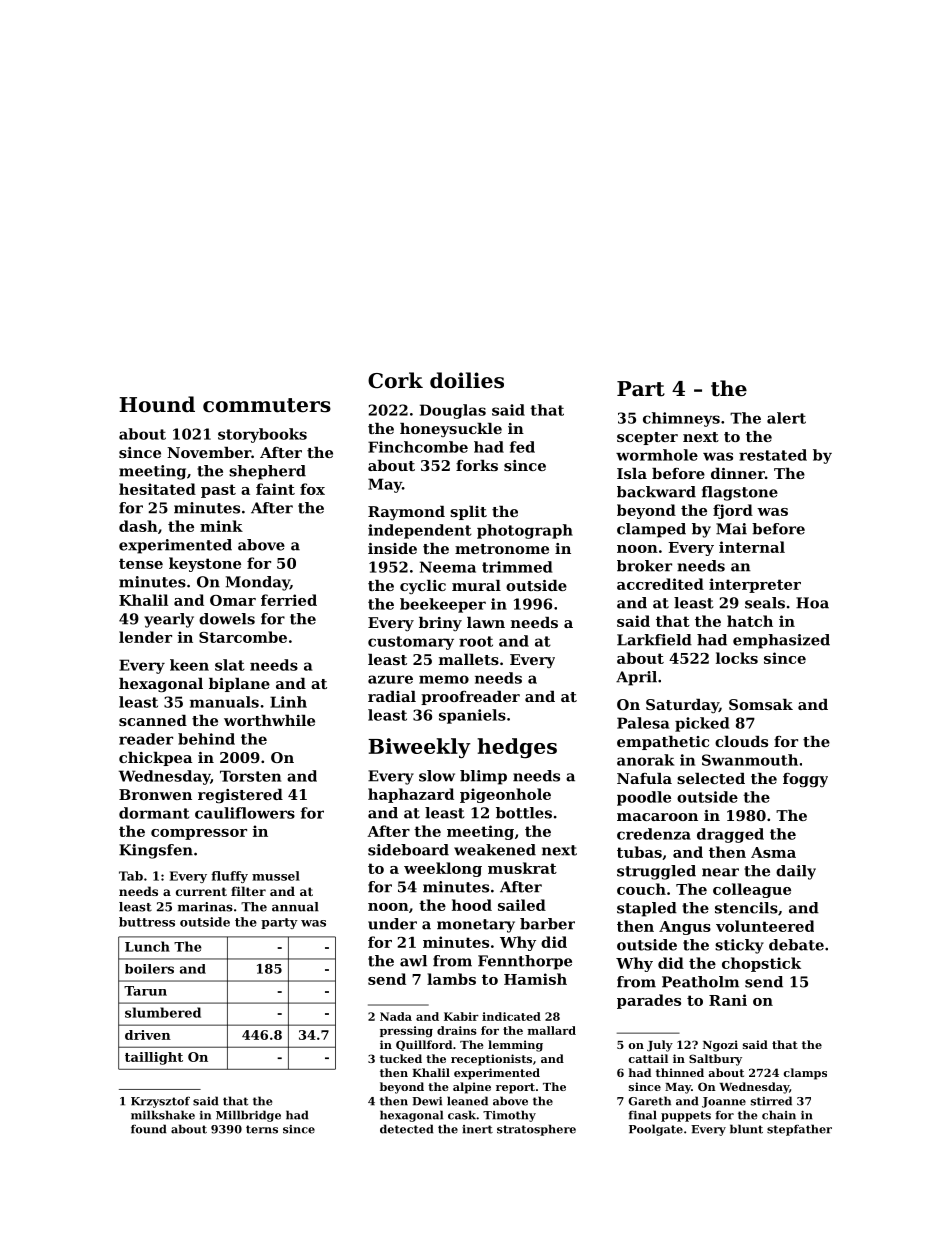  Describe the element at coordinates (746, 1129) in the document. I see `blunt` at that location.
